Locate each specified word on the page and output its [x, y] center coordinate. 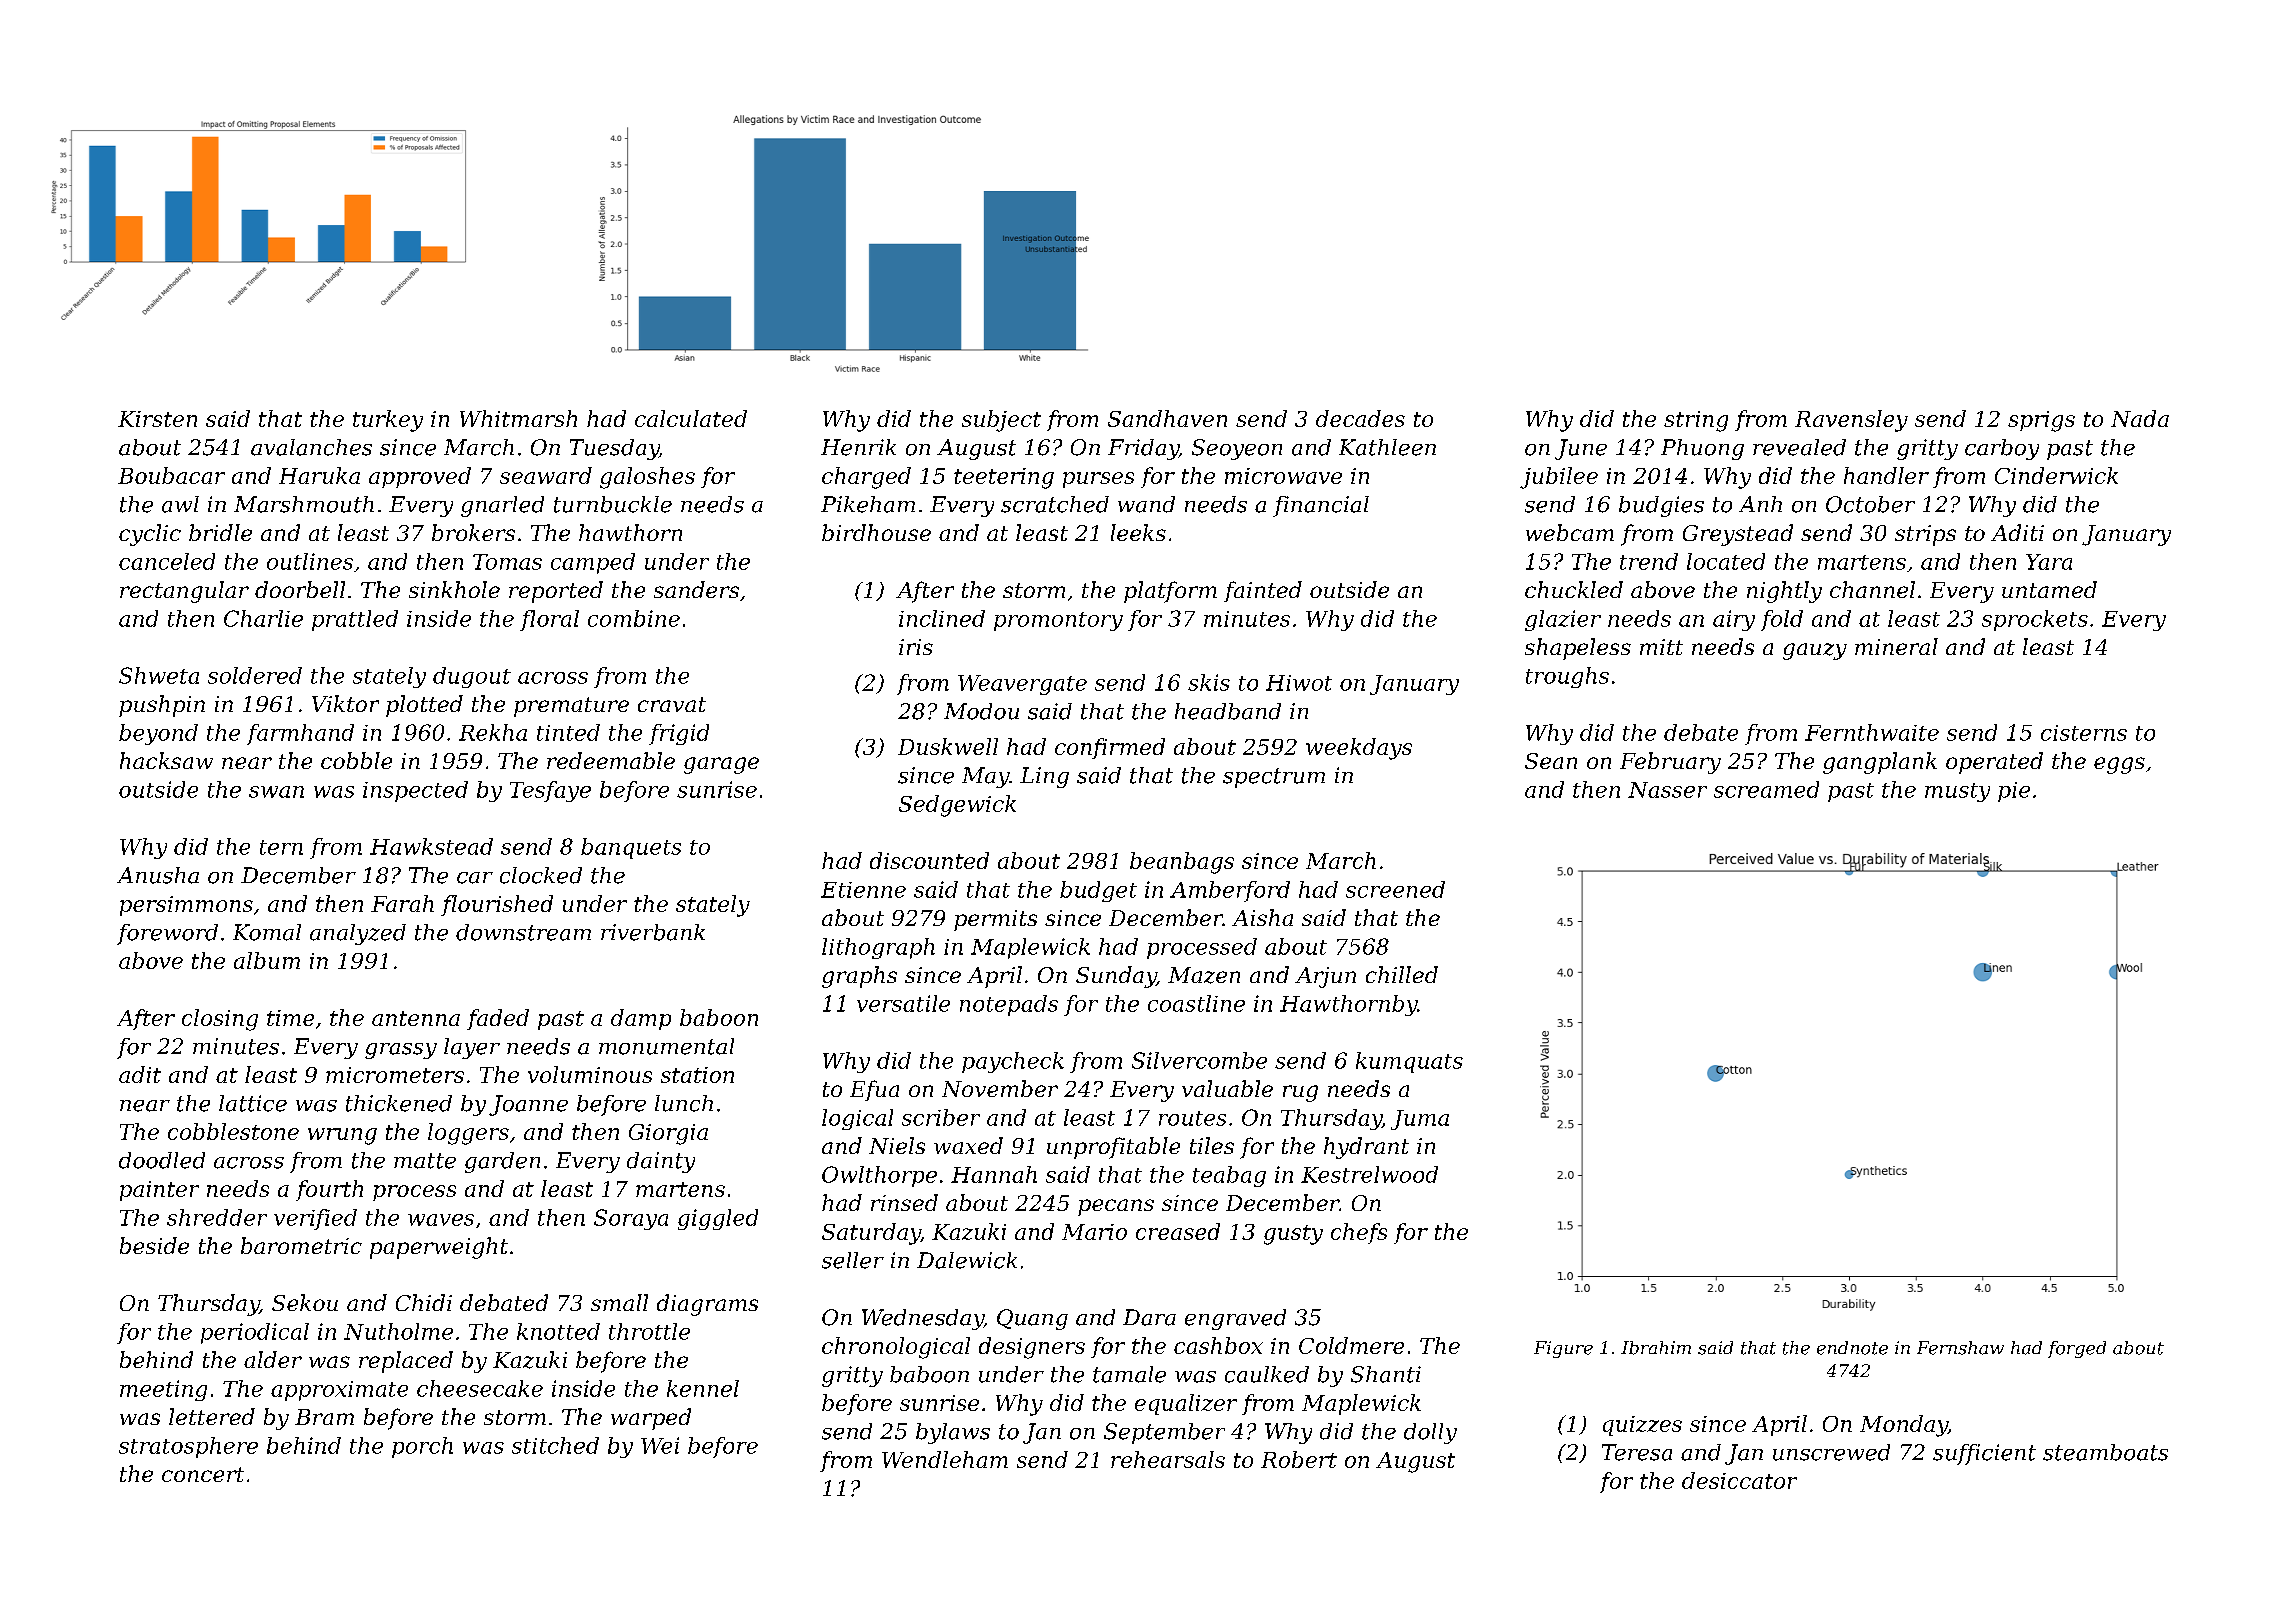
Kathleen [1387, 447]
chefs [1359, 1233]
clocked [541, 875]
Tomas [507, 562]
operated [1994, 763]
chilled [1402, 974]
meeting [163, 1390]
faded [498, 1019]
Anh [1760, 504]
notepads [1009, 1005]
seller [853, 1260]
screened [1395, 889]
